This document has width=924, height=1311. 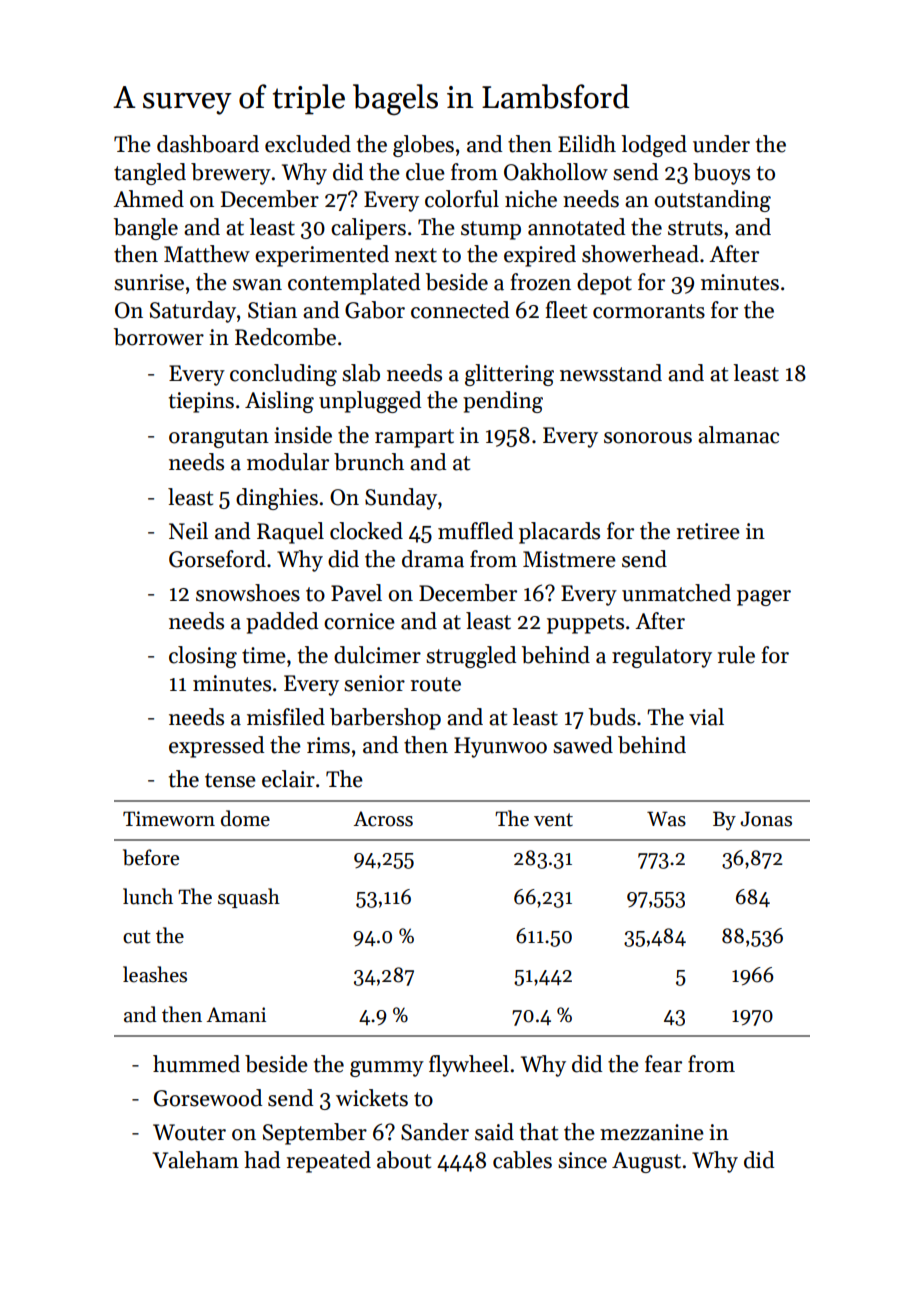 I want to click on dashboard, so click(x=208, y=144).
